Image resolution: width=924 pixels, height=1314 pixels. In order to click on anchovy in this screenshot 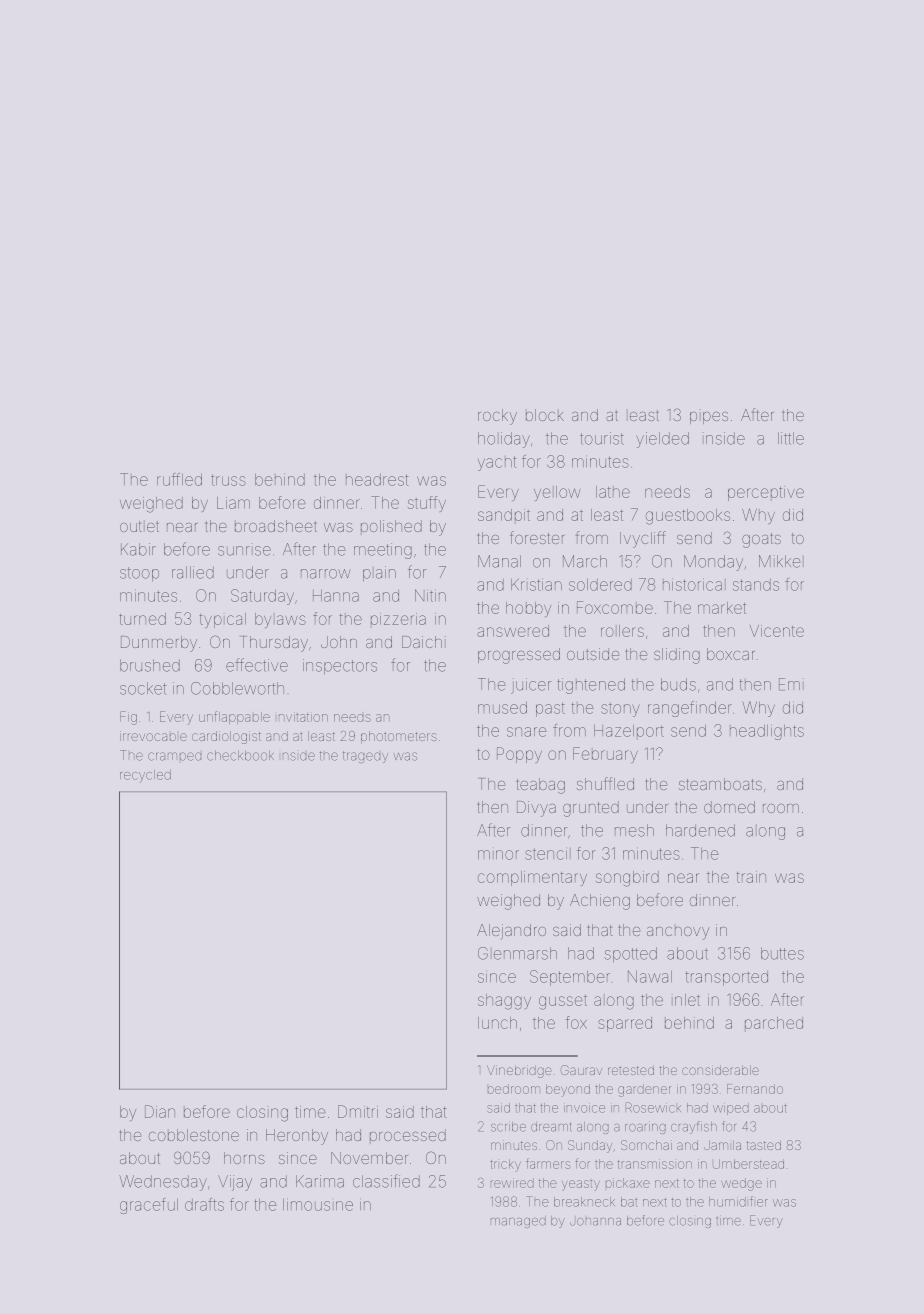, I will do `click(678, 933)`.
